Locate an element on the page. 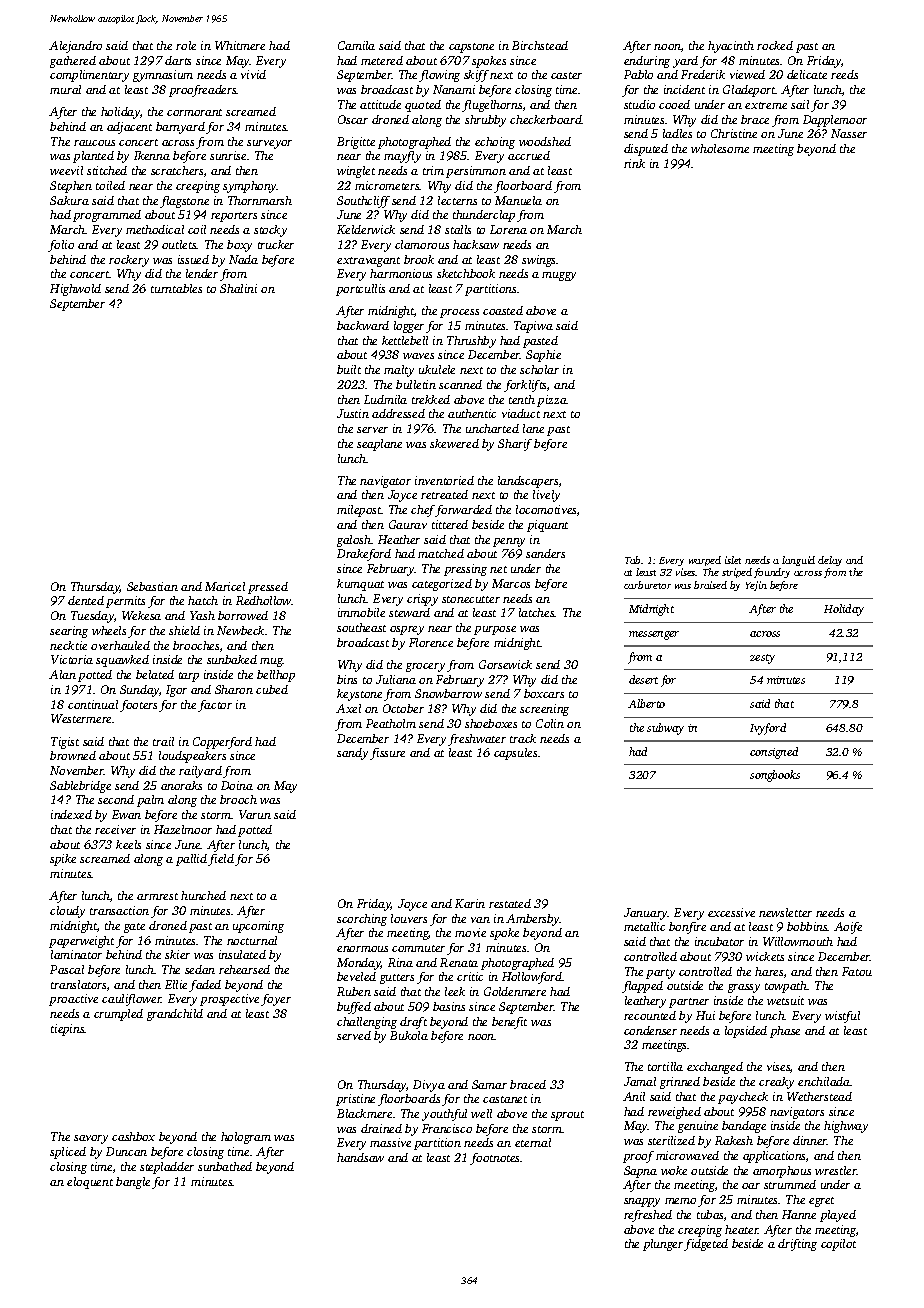 Image resolution: width=924 pixels, height=1308 pixels. Sophie is located at coordinates (543, 356).
